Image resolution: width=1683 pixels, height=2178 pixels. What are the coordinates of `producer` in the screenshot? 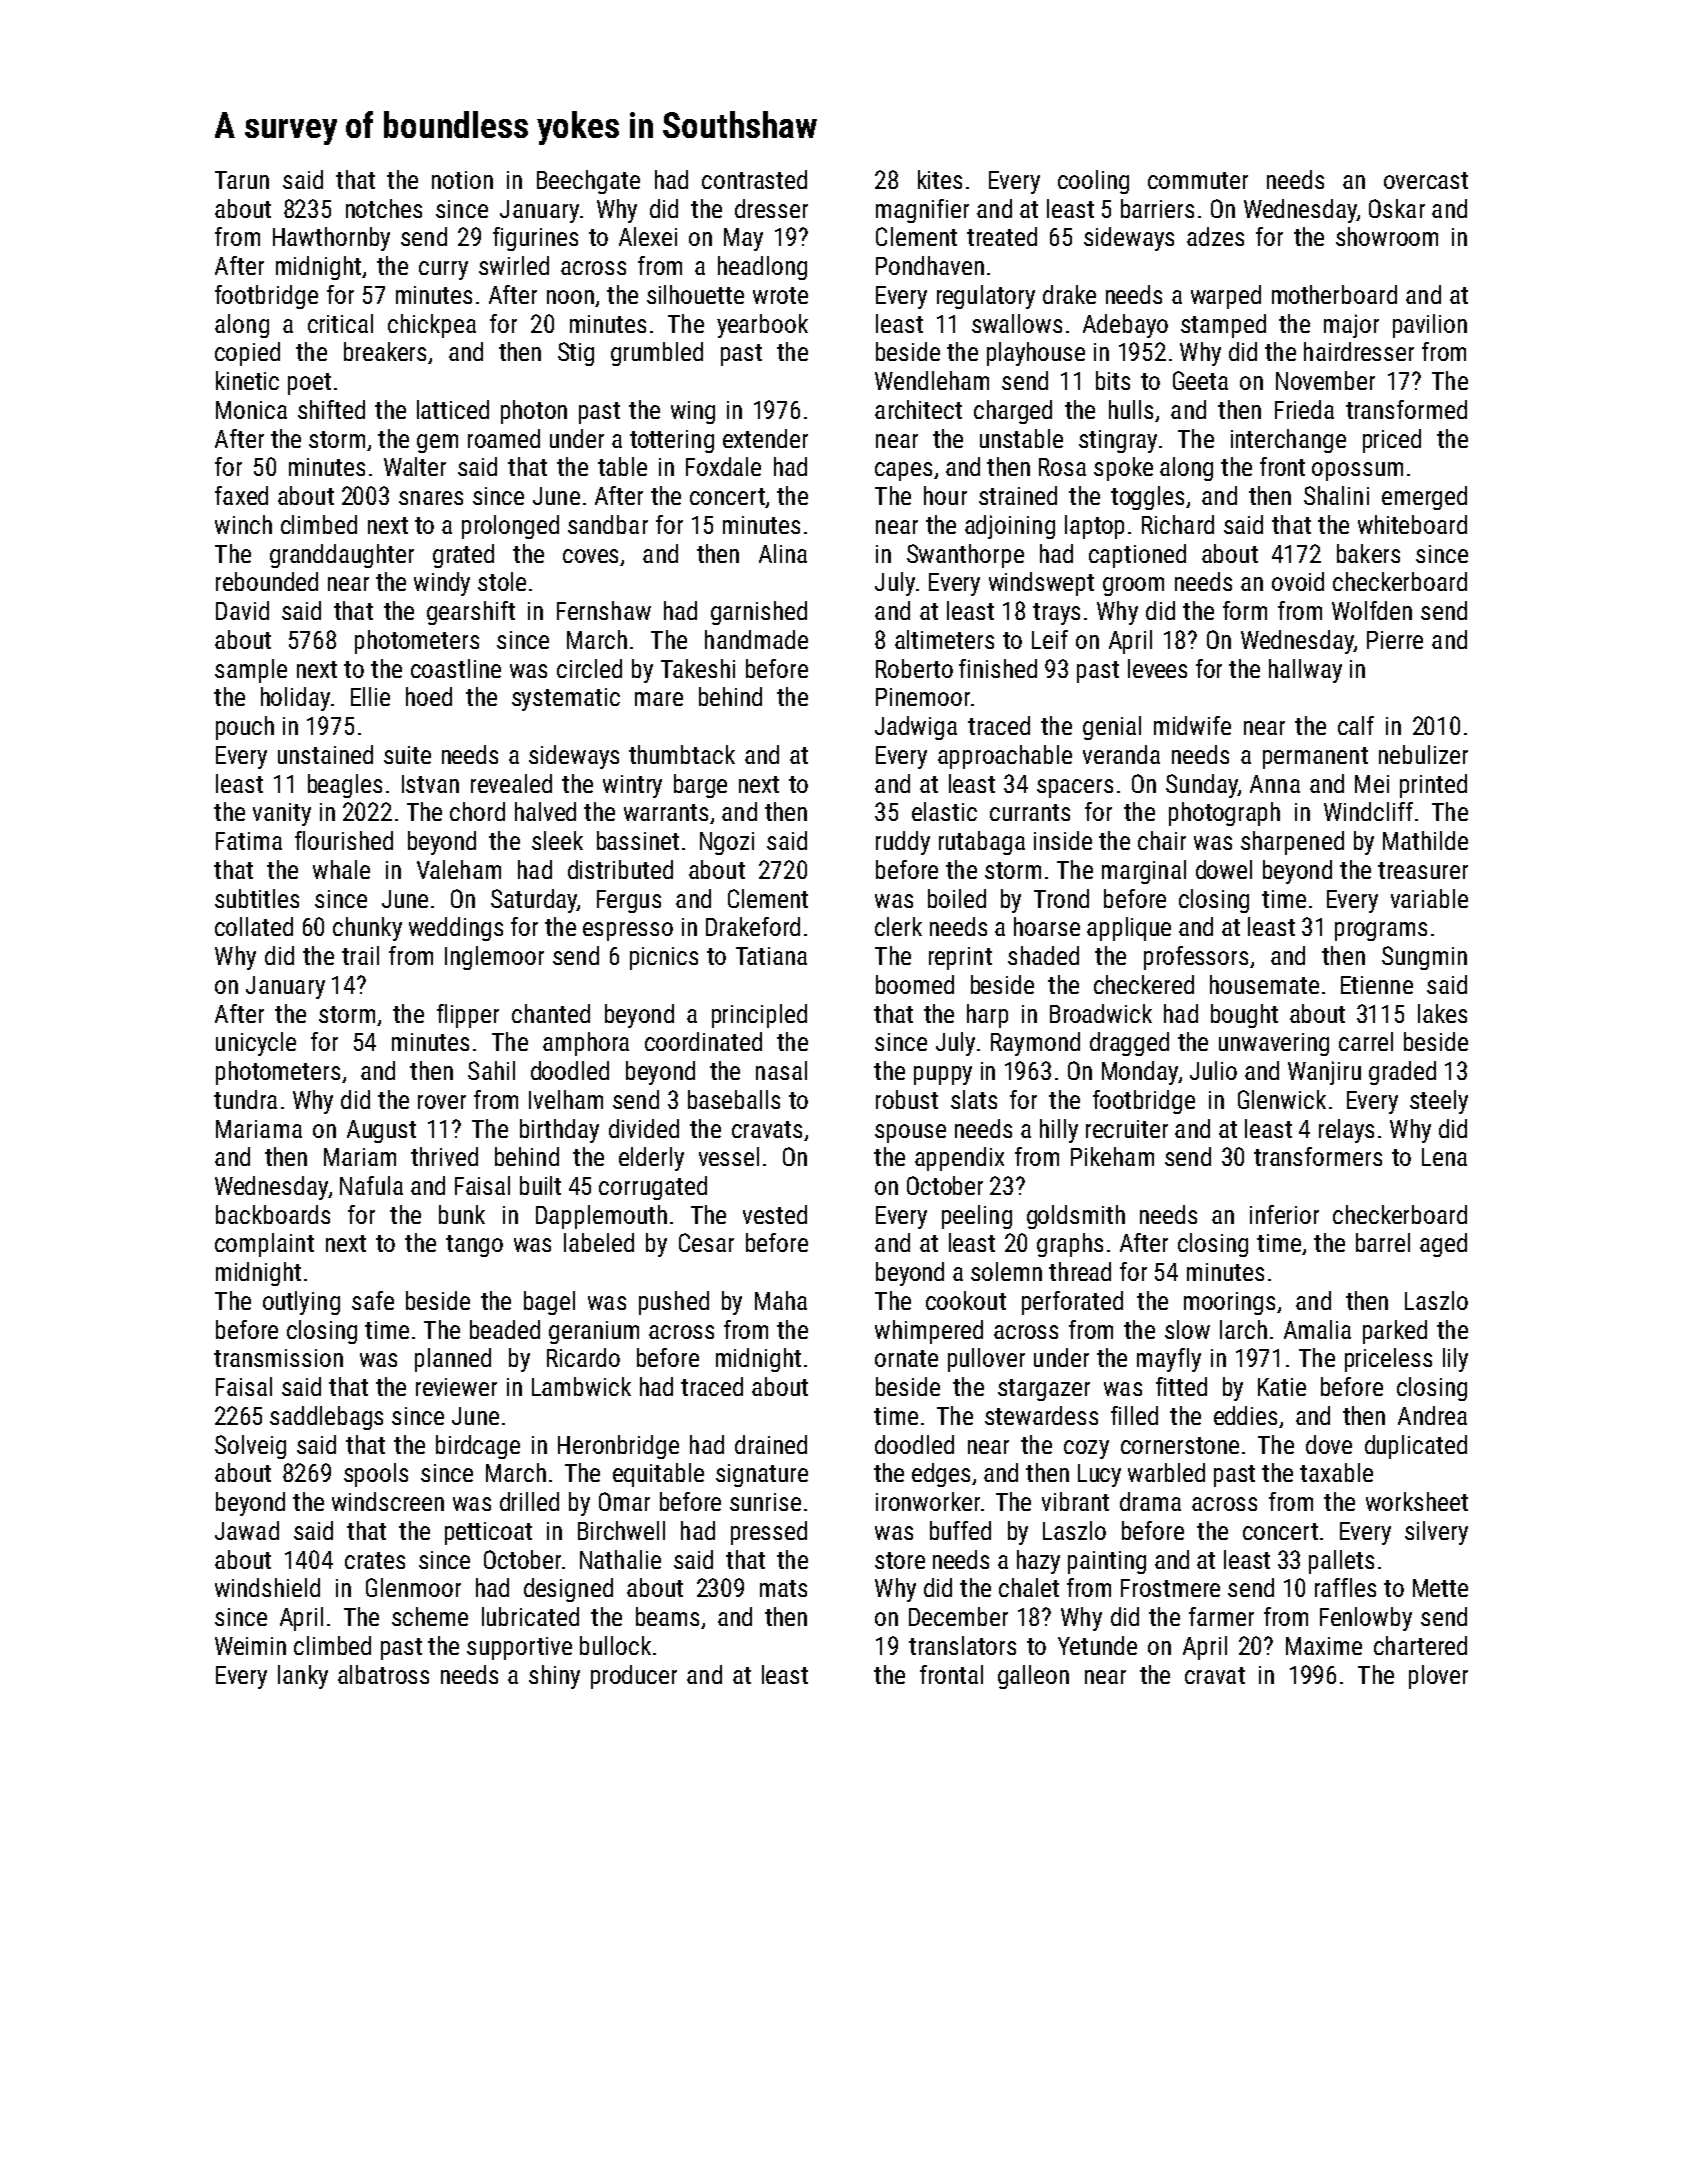 It's located at (634, 1677).
